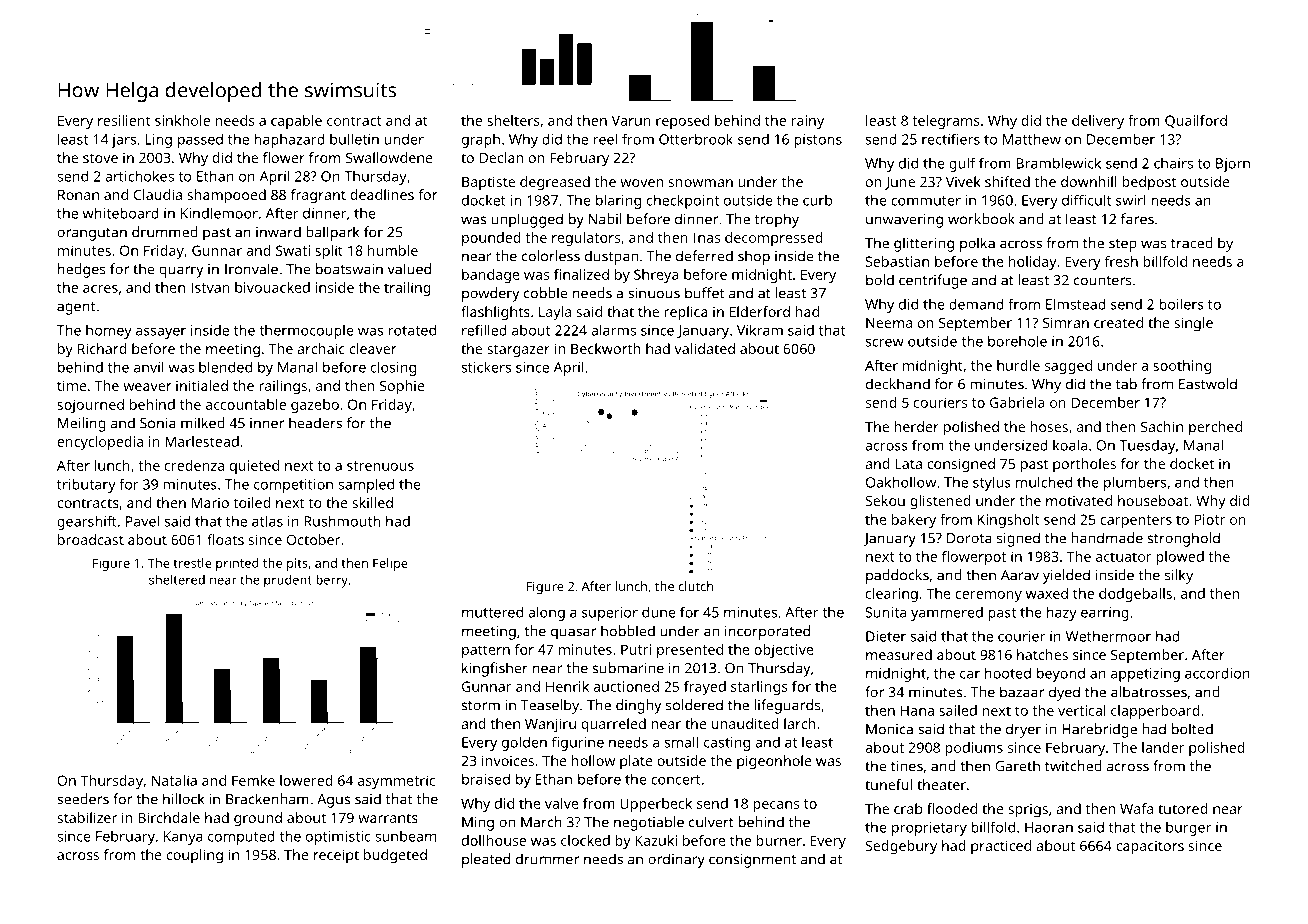  Describe the element at coordinates (636, 649) in the image. I see `Putri` at that location.
